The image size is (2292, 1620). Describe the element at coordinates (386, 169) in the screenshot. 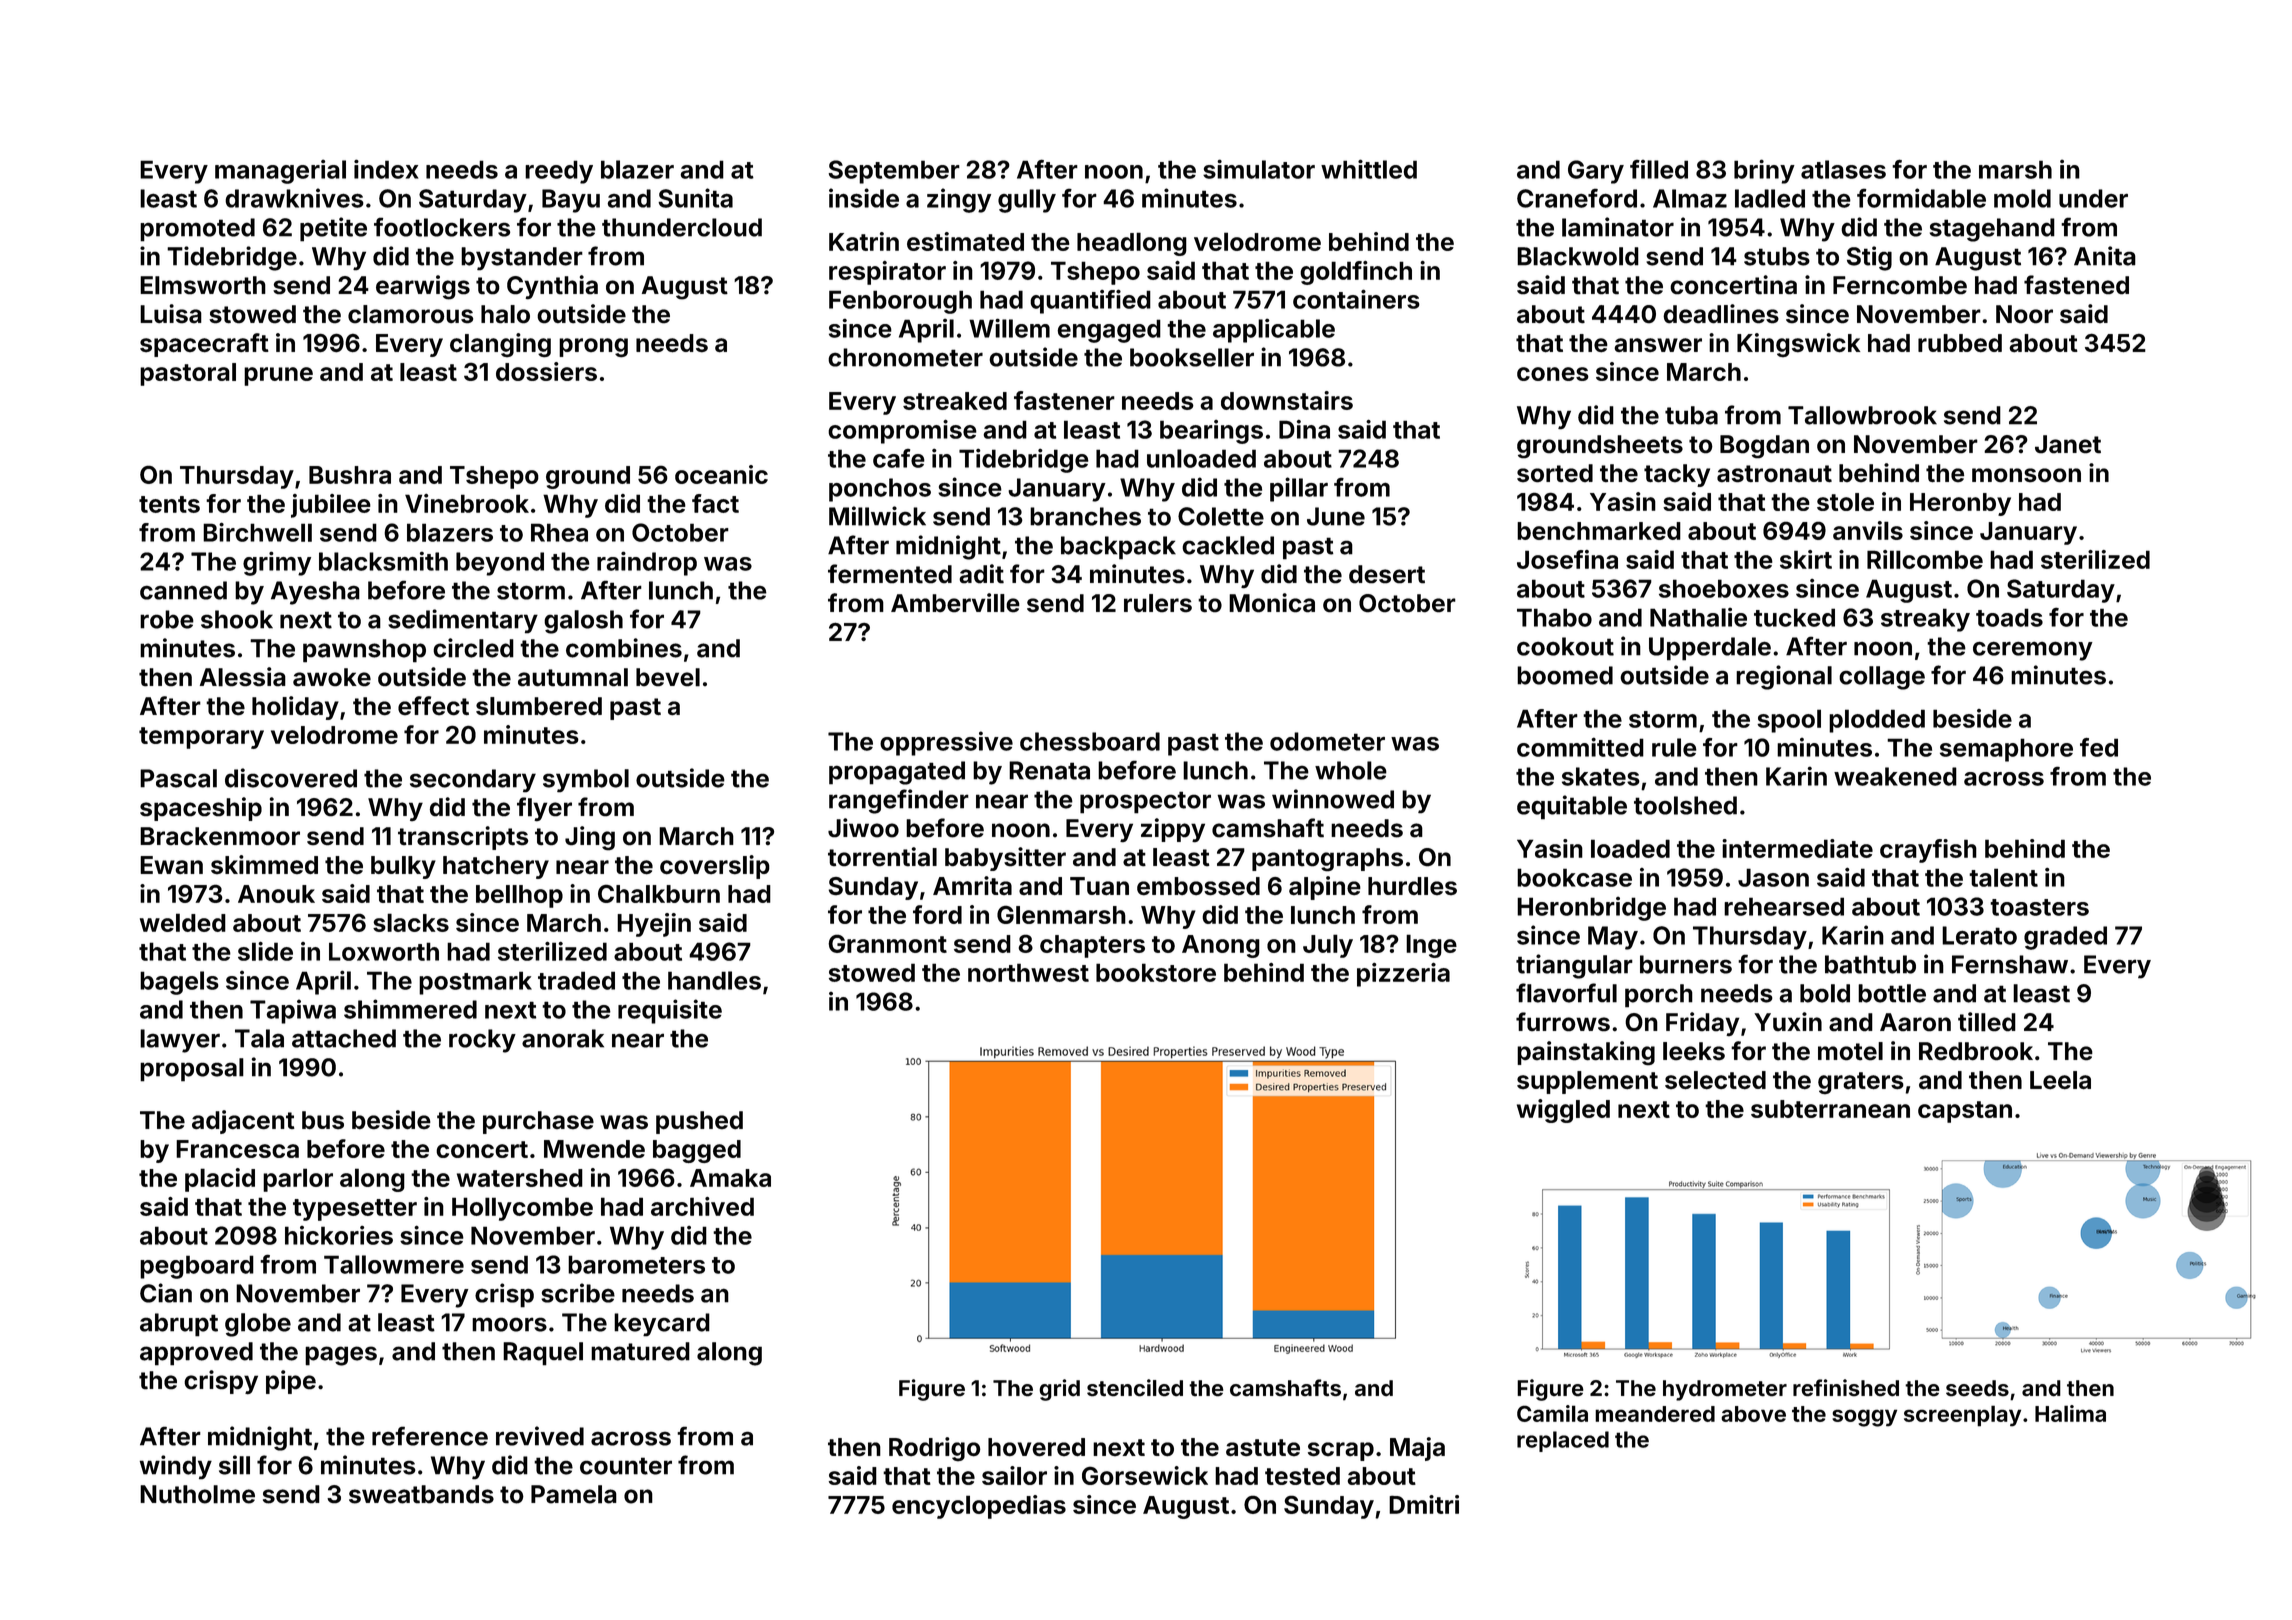

I see `index` at that location.
